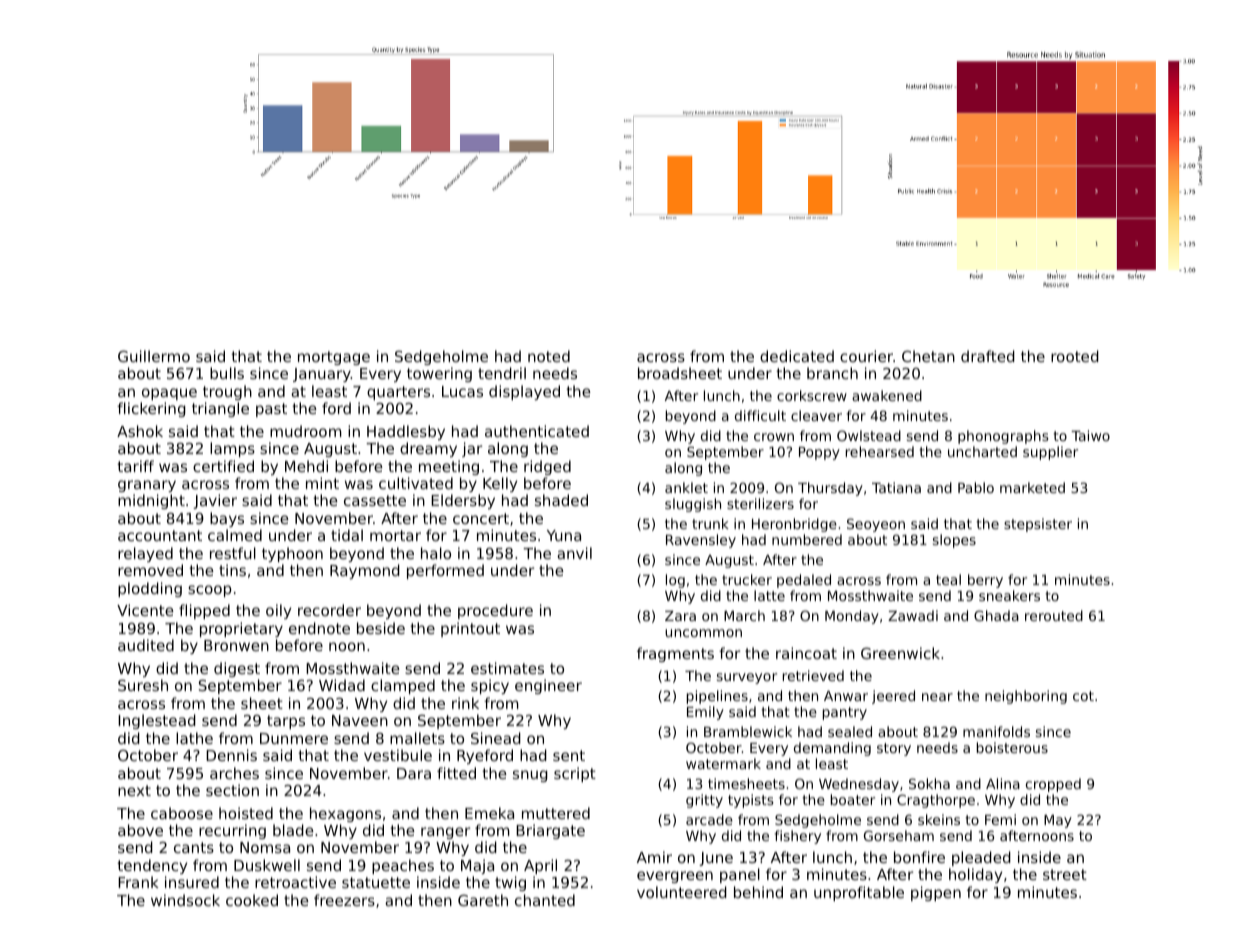 This image has height=952, width=1233. Describe the element at coordinates (507, 668) in the image. I see `estimates` at that location.
